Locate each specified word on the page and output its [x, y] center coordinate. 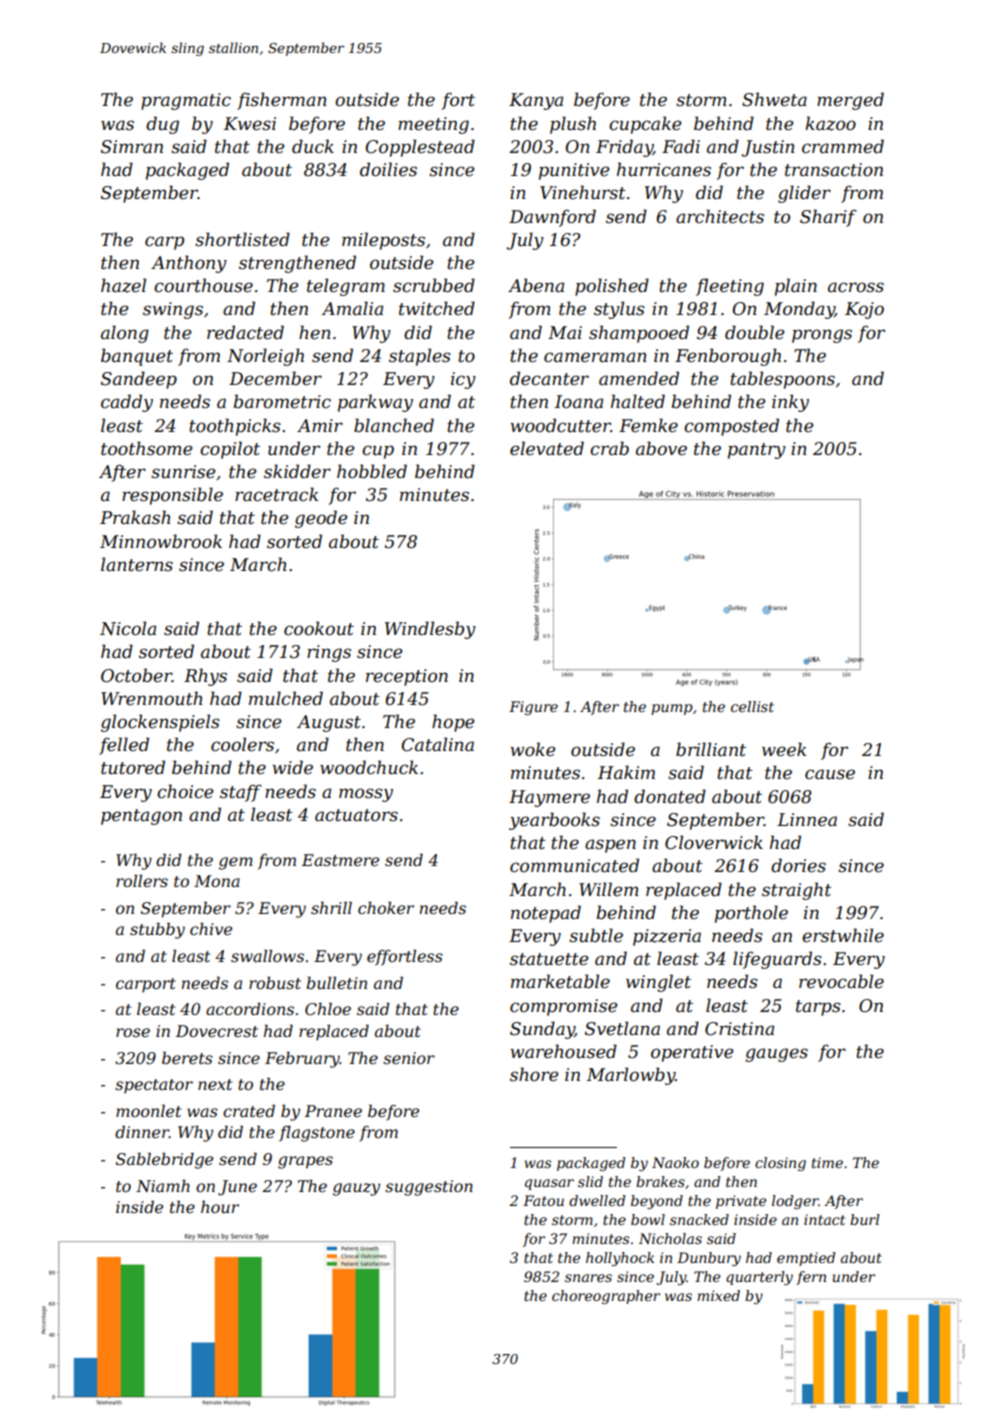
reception [407, 677]
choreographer [606, 1297]
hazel [123, 285]
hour [220, 1207]
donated [670, 796]
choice [185, 791]
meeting [433, 125]
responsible [172, 496]
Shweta [774, 99]
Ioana [579, 401]
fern [811, 1278]
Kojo [864, 310]
